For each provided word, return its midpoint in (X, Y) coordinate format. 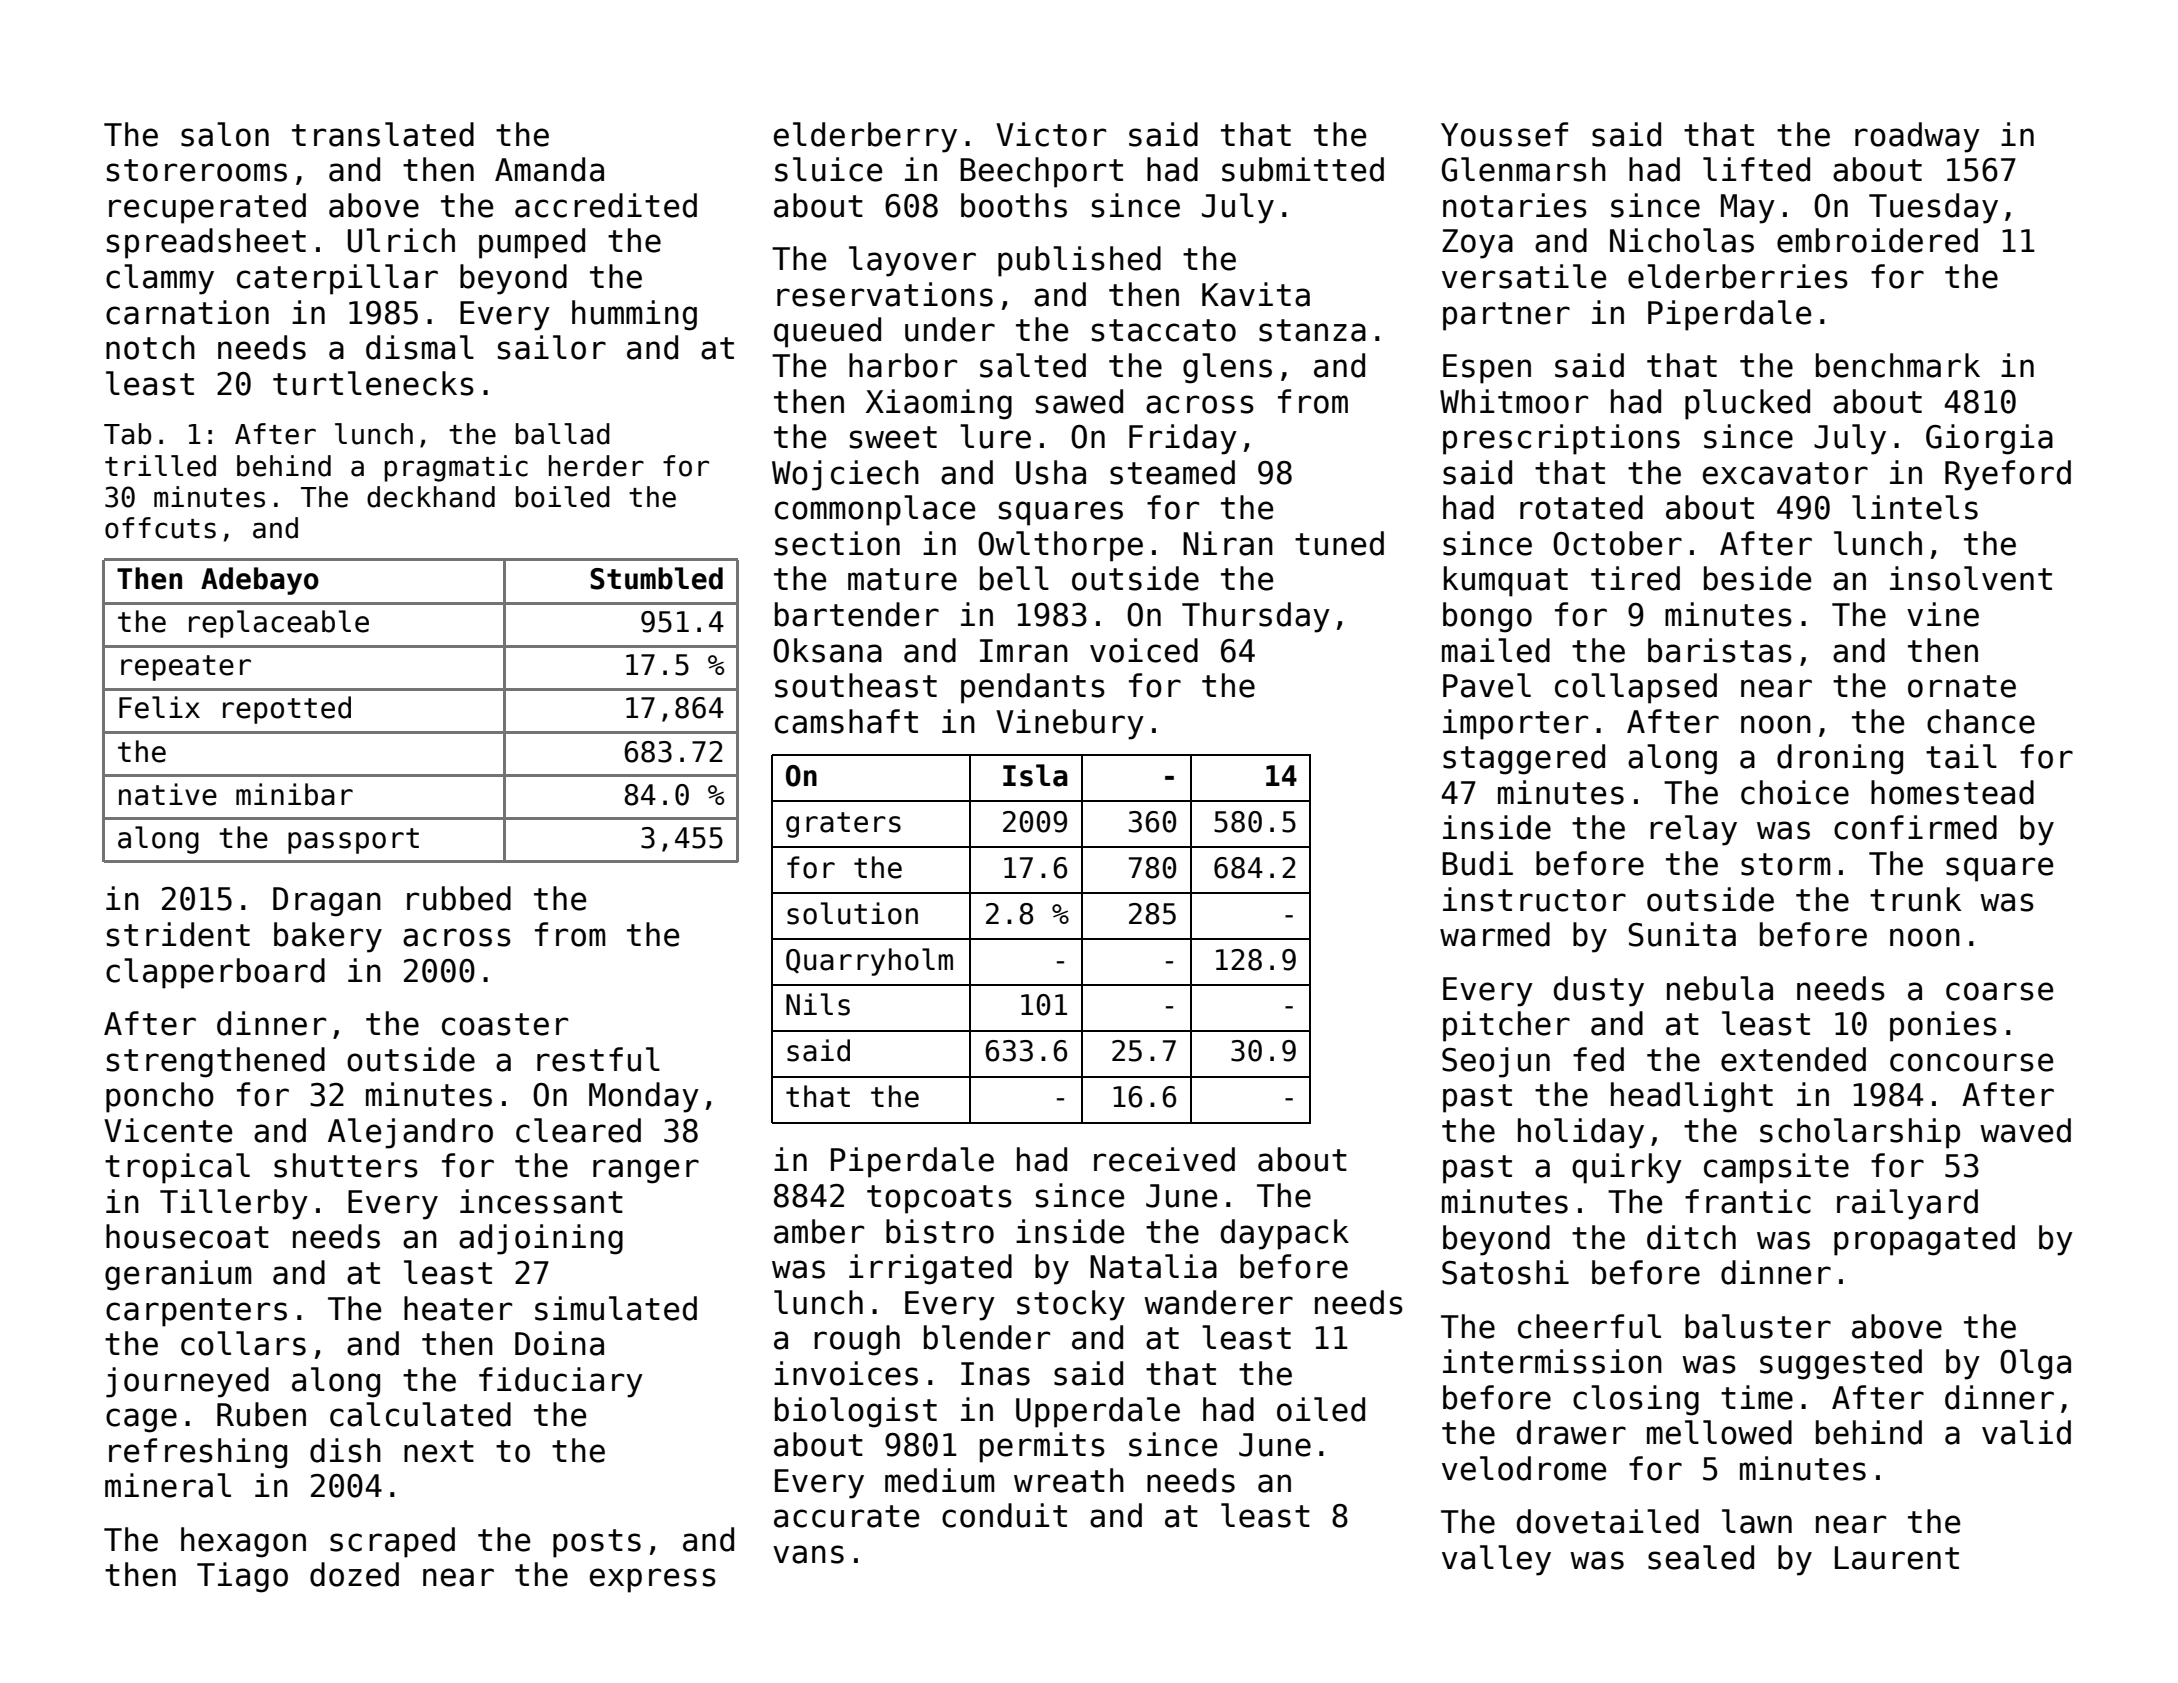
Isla (1035, 775)
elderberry (865, 137)
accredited (606, 205)
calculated (420, 1414)
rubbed (459, 898)
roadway (1917, 137)
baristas (1720, 650)
